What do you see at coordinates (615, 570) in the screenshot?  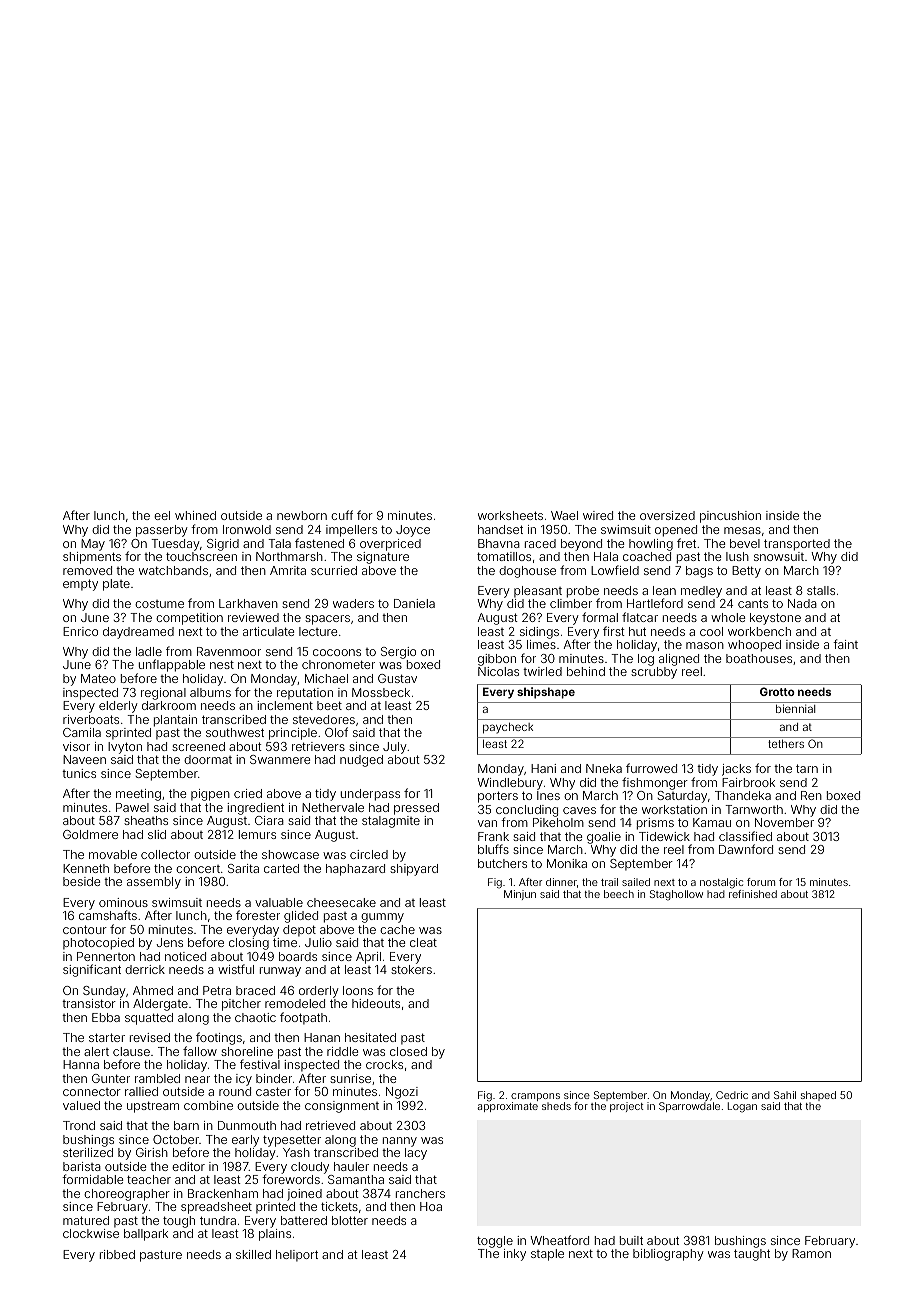 I see `Lowfield` at bounding box center [615, 570].
